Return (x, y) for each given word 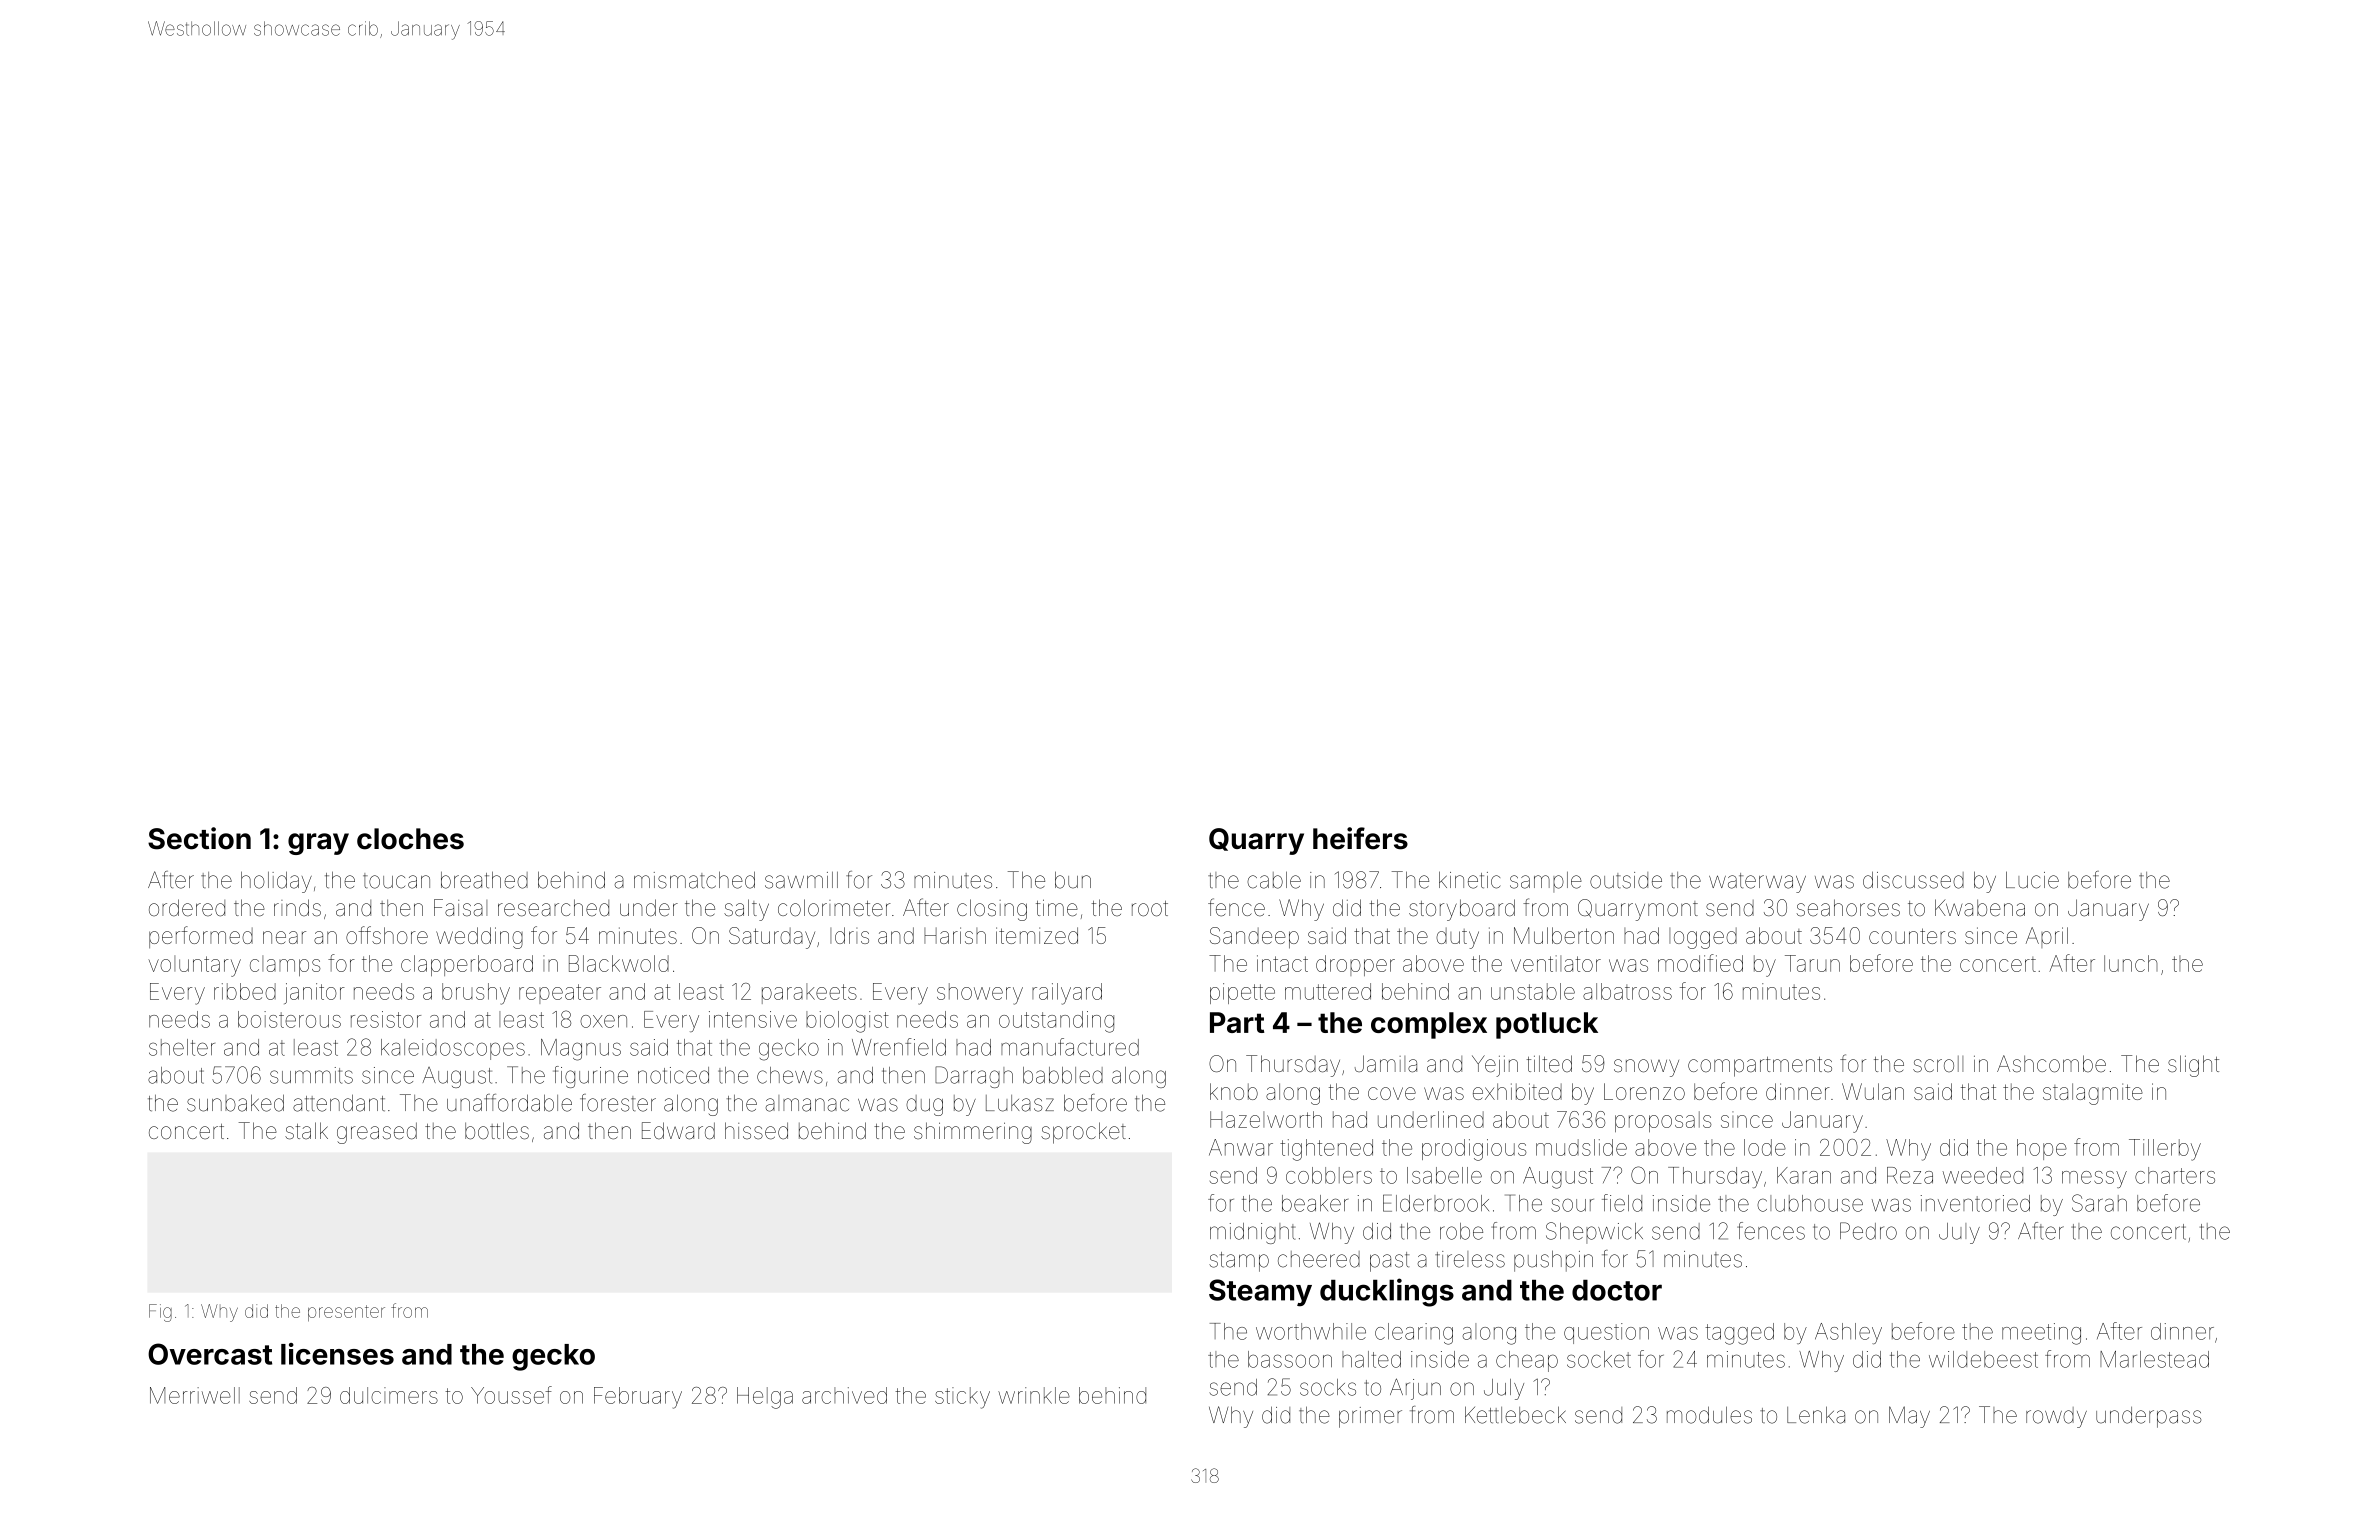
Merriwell (195, 1395)
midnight (1252, 1233)
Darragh (974, 1077)
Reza (1910, 1175)
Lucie (2032, 880)
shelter (182, 1047)
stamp (1239, 1262)
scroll (1938, 1064)
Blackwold (619, 963)
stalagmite (2093, 1094)
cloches (410, 839)
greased (377, 1133)
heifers (1360, 838)
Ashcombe (2051, 1064)
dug (924, 1105)
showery (980, 994)
